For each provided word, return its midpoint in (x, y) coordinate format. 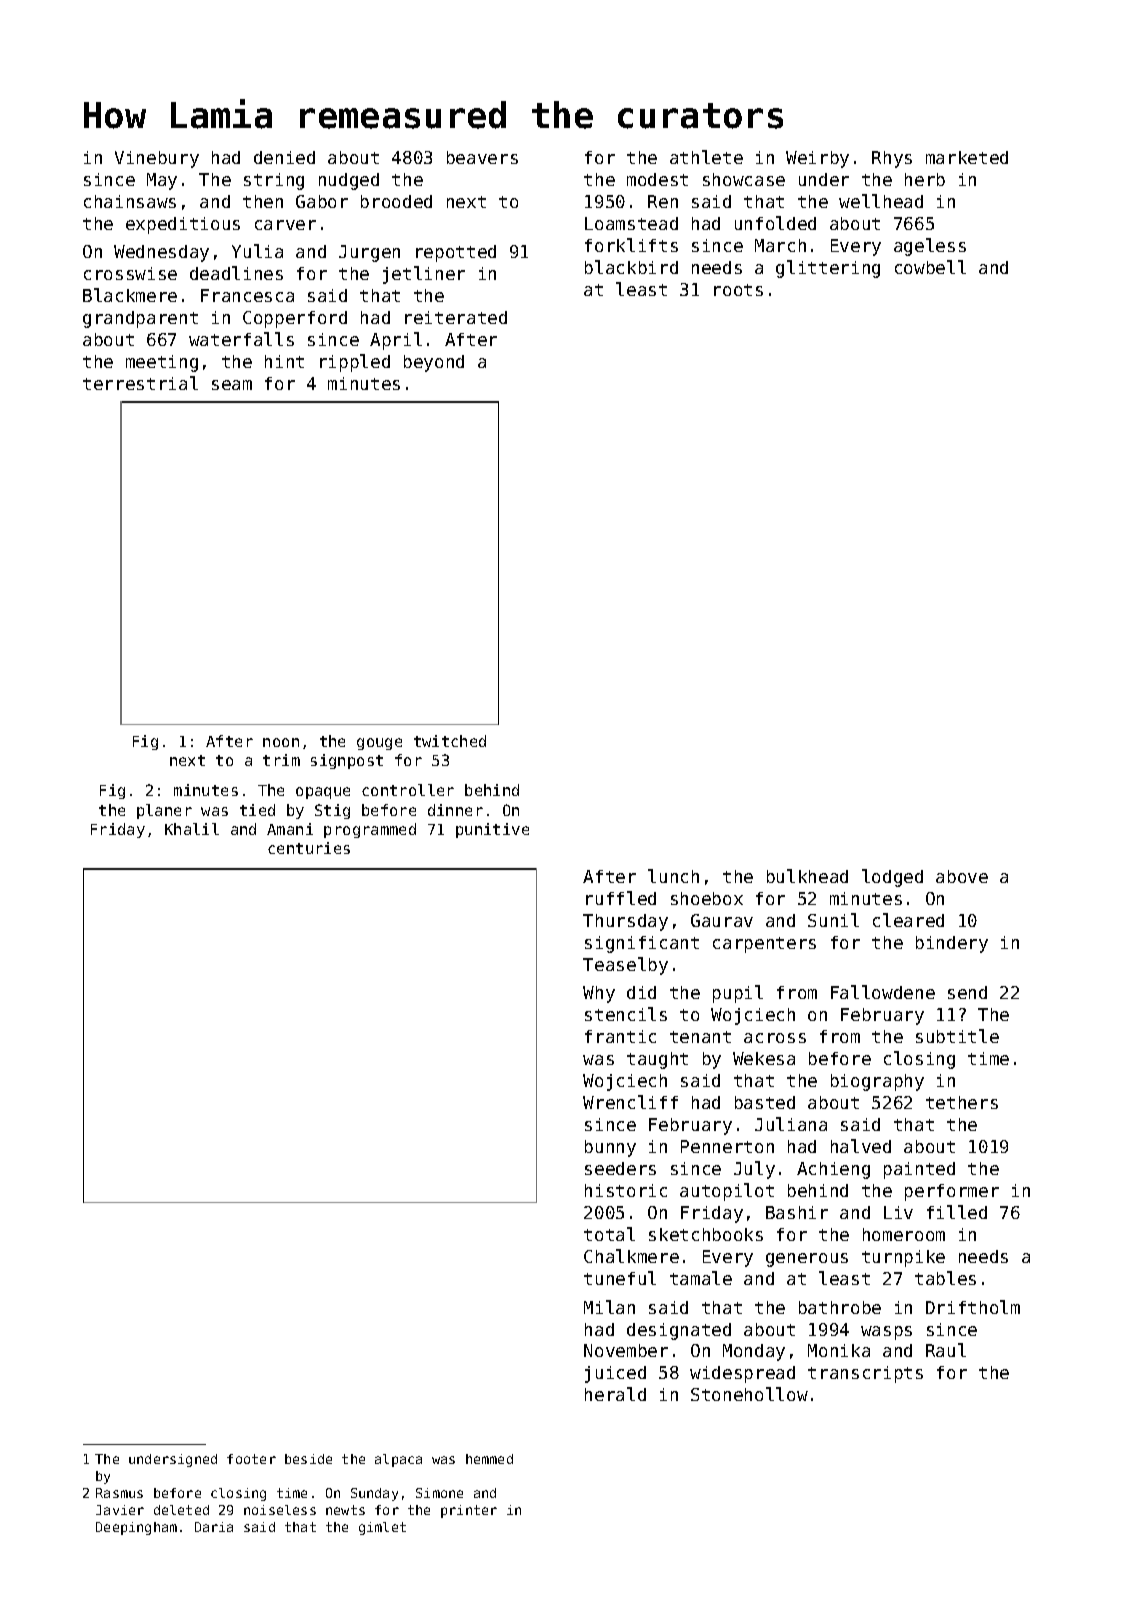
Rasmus (119, 1493)
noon (281, 742)
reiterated (456, 317)
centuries (309, 848)
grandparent (140, 319)
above (962, 876)
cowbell (930, 267)
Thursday (625, 922)
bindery (952, 944)
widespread (742, 1374)
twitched (450, 741)
